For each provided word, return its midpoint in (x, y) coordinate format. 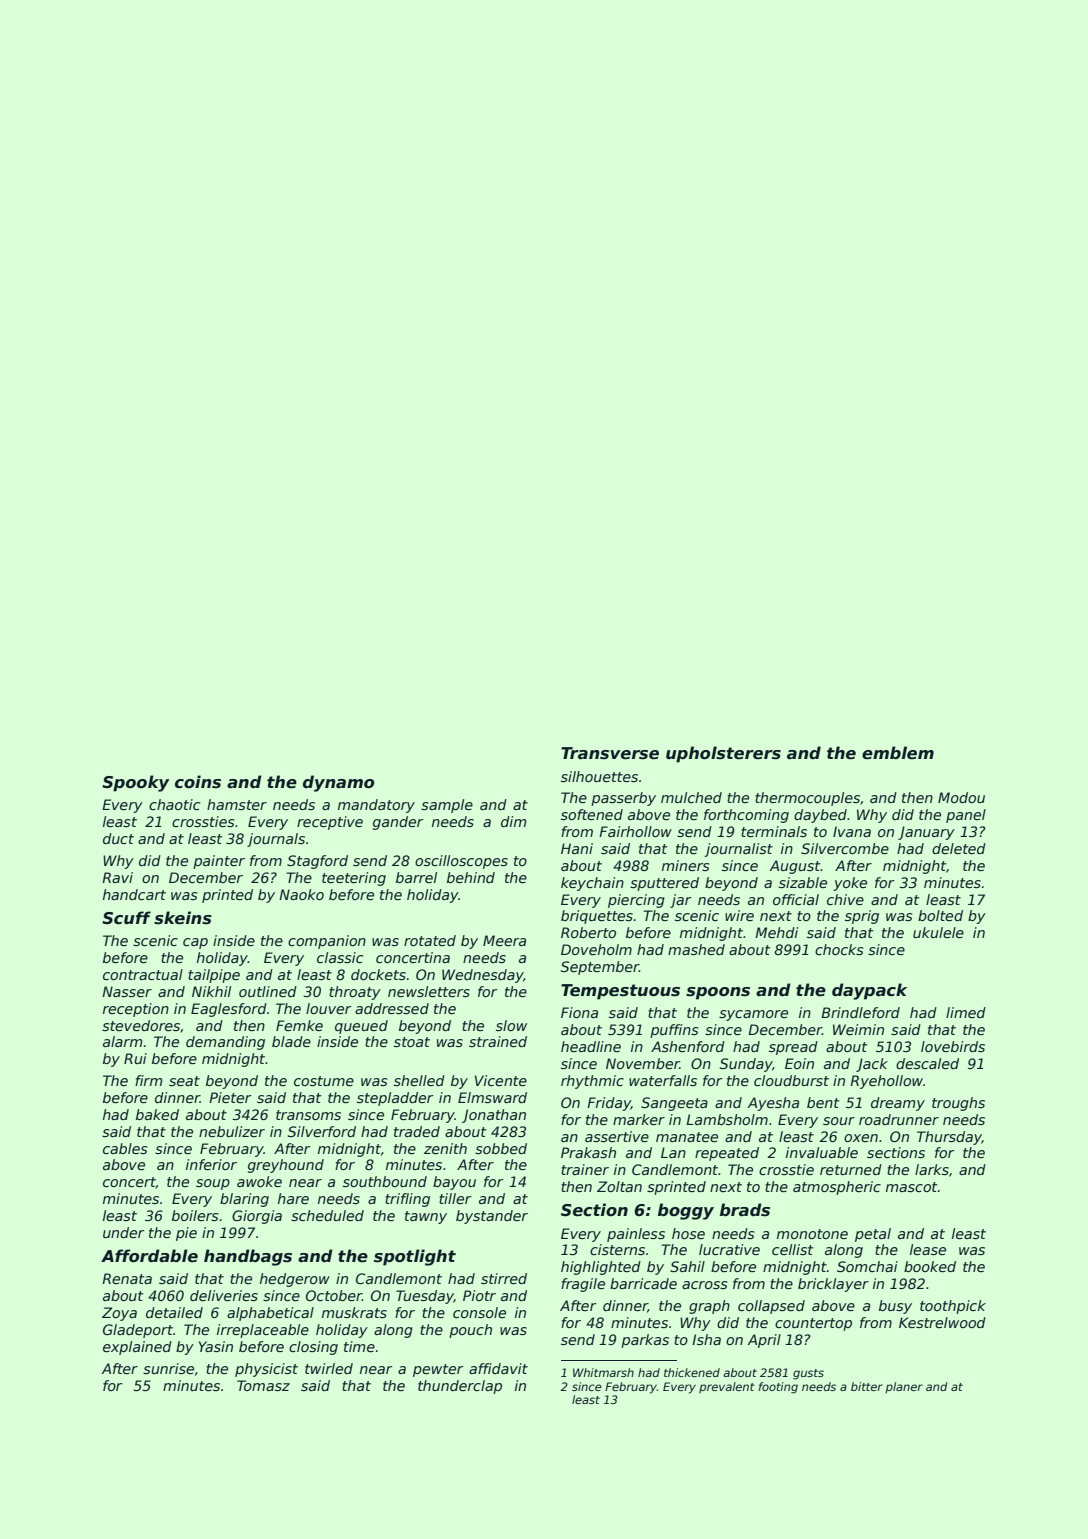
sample (447, 806)
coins (198, 782)
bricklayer (833, 1285)
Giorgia (257, 1217)
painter (219, 862)
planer (904, 1388)
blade (291, 1041)
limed (966, 1012)
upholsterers (723, 754)
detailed (174, 1312)
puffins (674, 1031)
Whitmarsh (603, 1372)
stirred (504, 1278)
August (795, 867)
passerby (623, 799)
